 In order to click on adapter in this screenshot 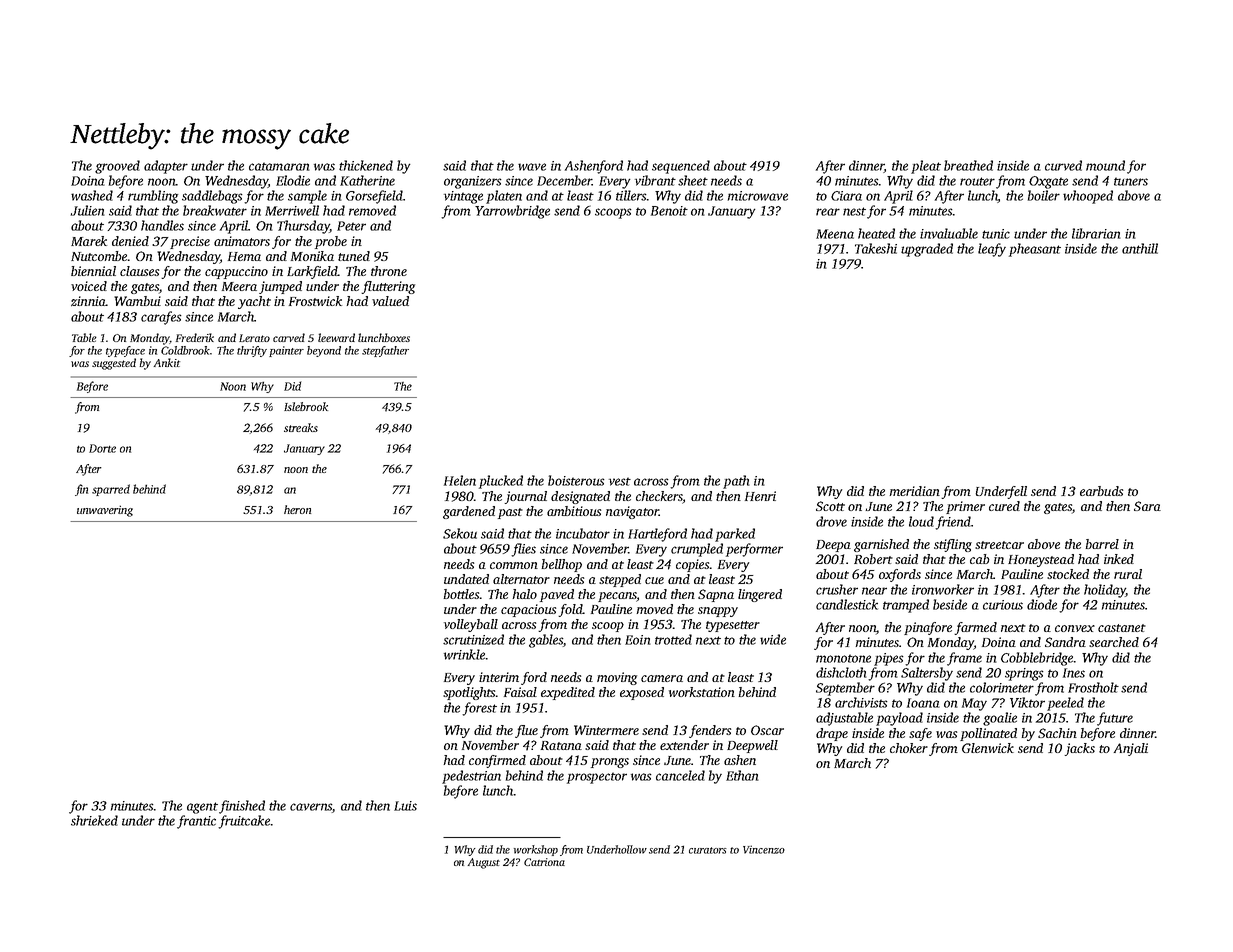, I will do `click(166, 167)`.
